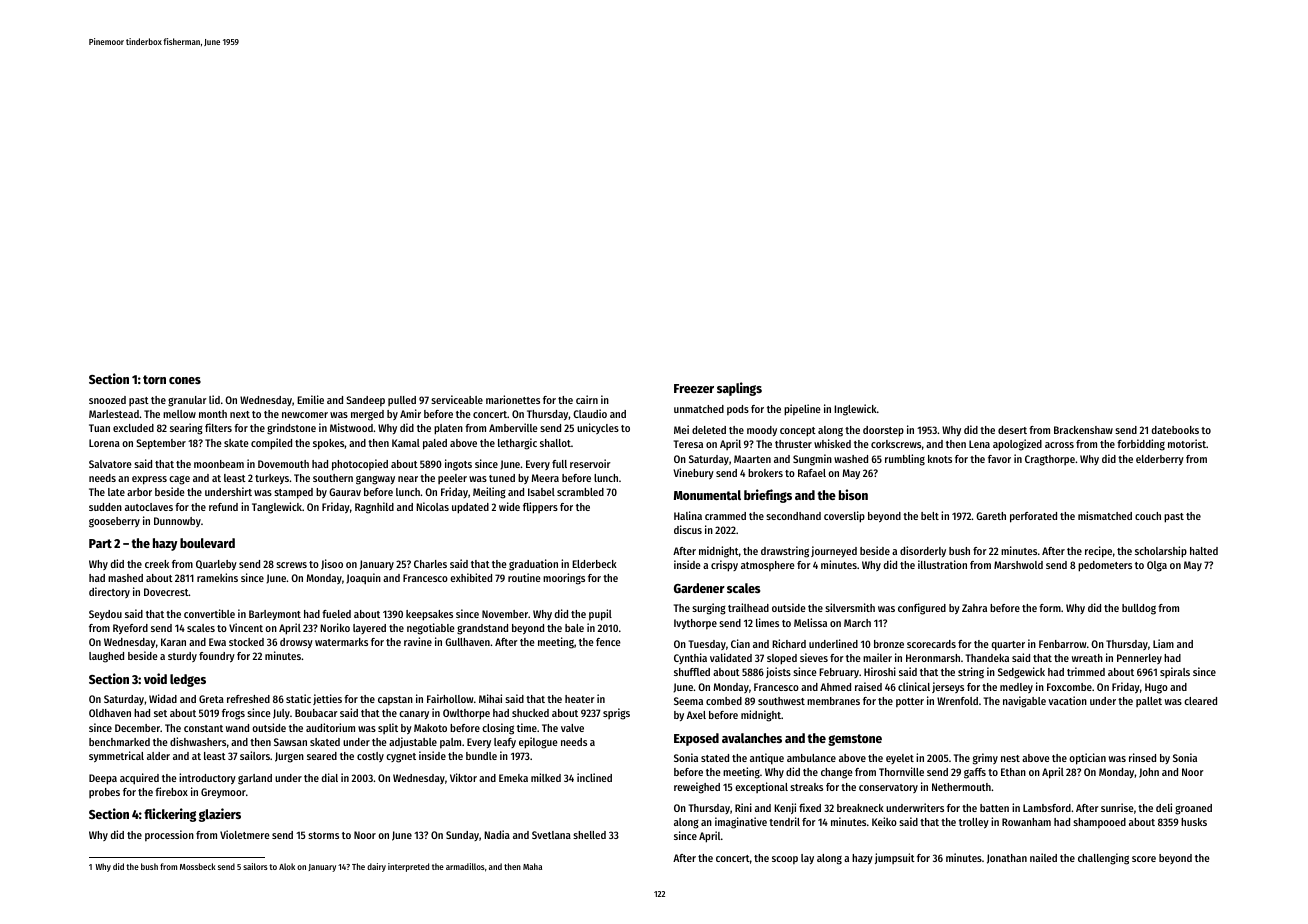 The width and height of the document is (1308, 924). I want to click on saplings, so click(739, 389).
